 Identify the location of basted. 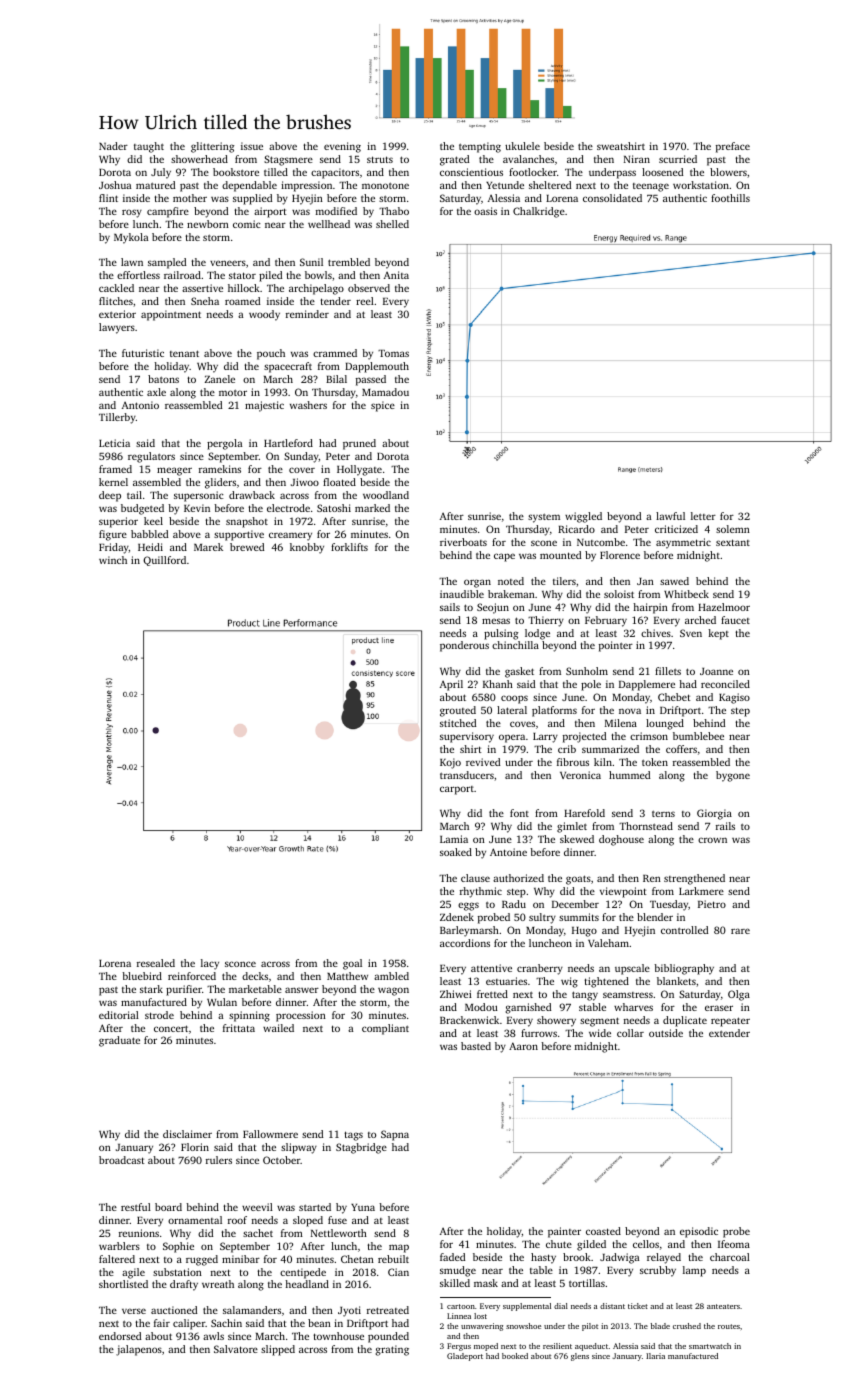
(476, 1046).
